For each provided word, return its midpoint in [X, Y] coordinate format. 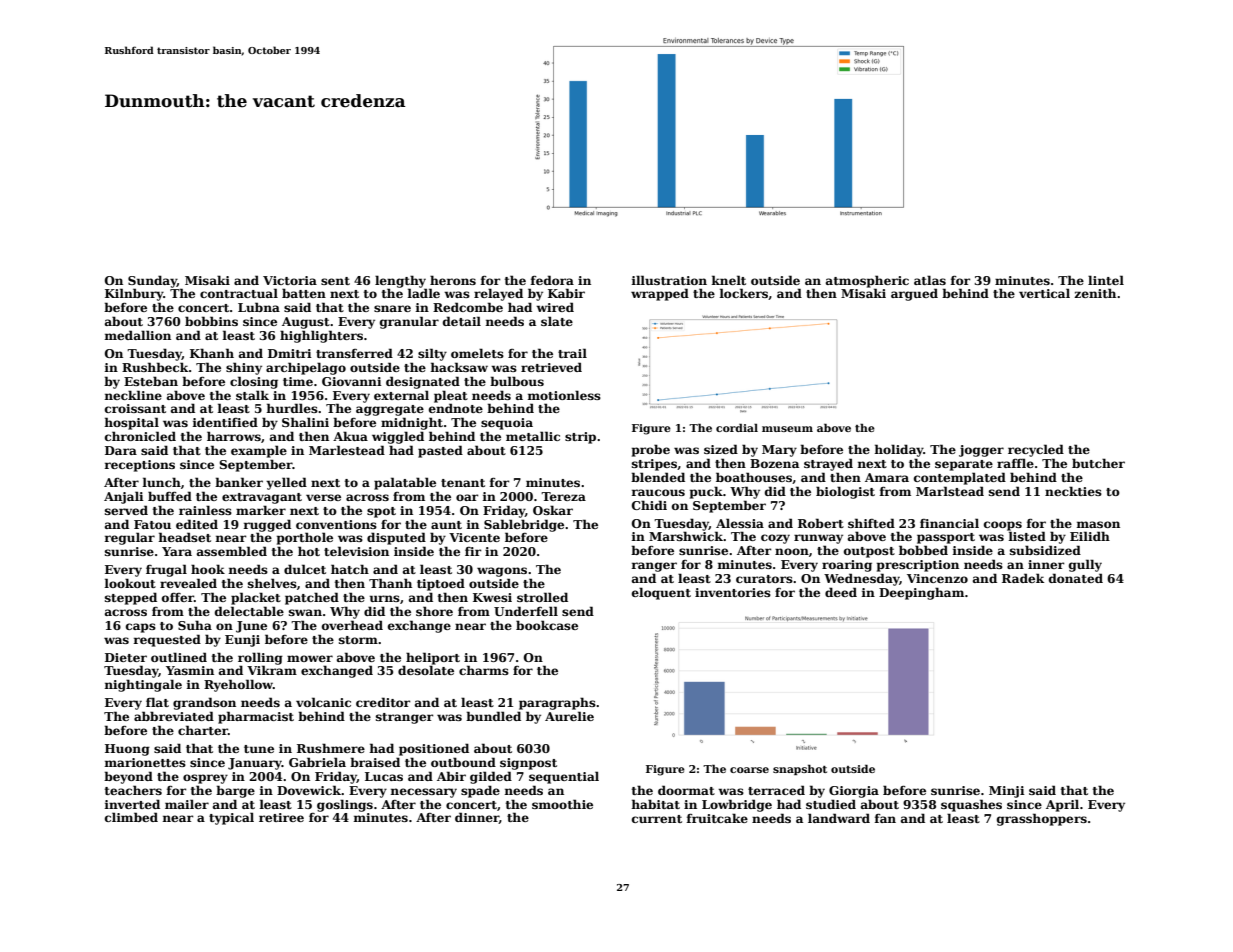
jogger [981, 451]
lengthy [400, 281]
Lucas [384, 776]
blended [658, 477]
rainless [205, 510]
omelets [477, 353]
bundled [493, 716]
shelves [272, 583]
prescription [918, 566]
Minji [1007, 792]
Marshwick [686, 536]
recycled [1036, 450]
